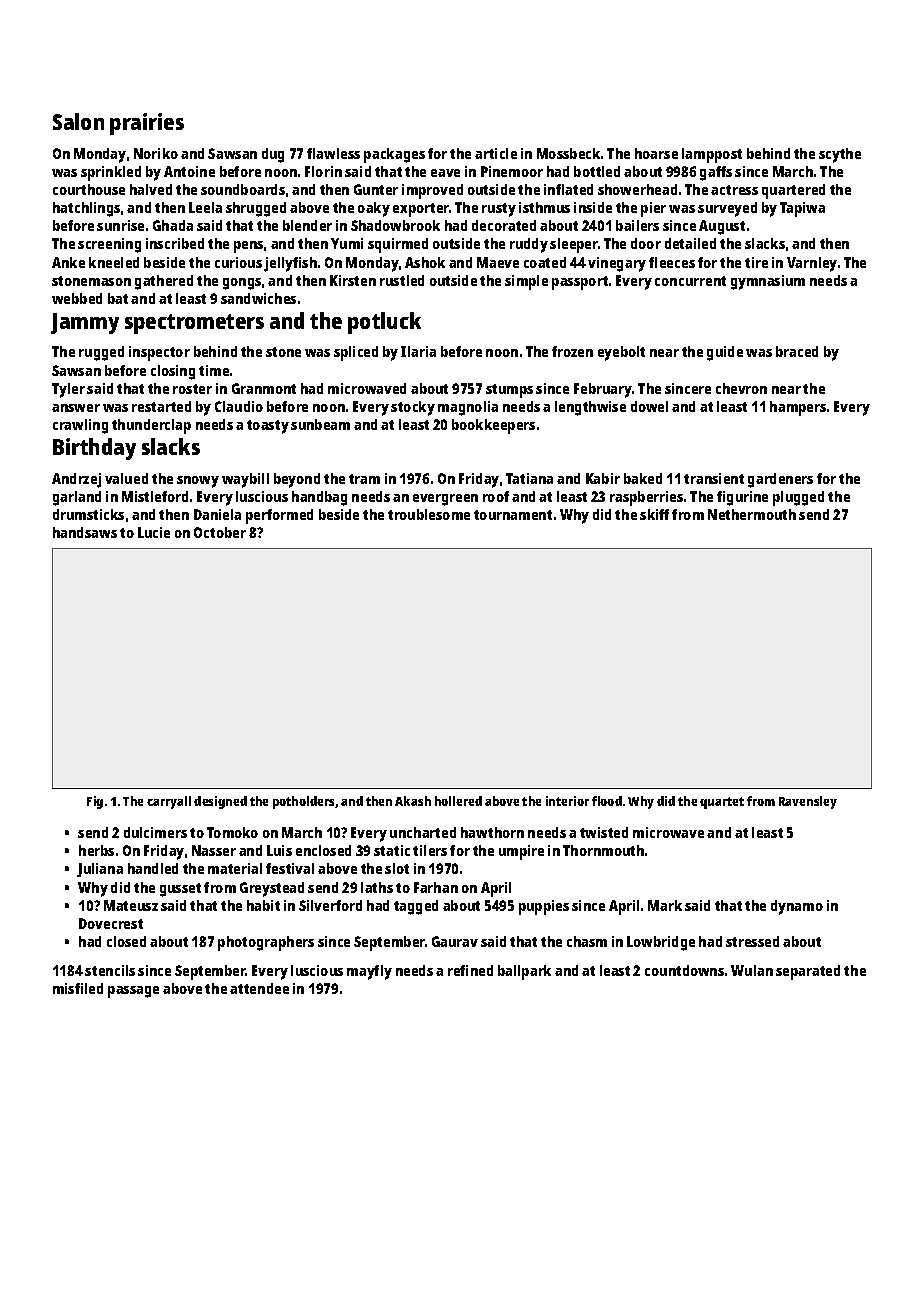 This image has width=924, height=1308. Describe the element at coordinates (665, 905) in the image. I see `Mark` at that location.
